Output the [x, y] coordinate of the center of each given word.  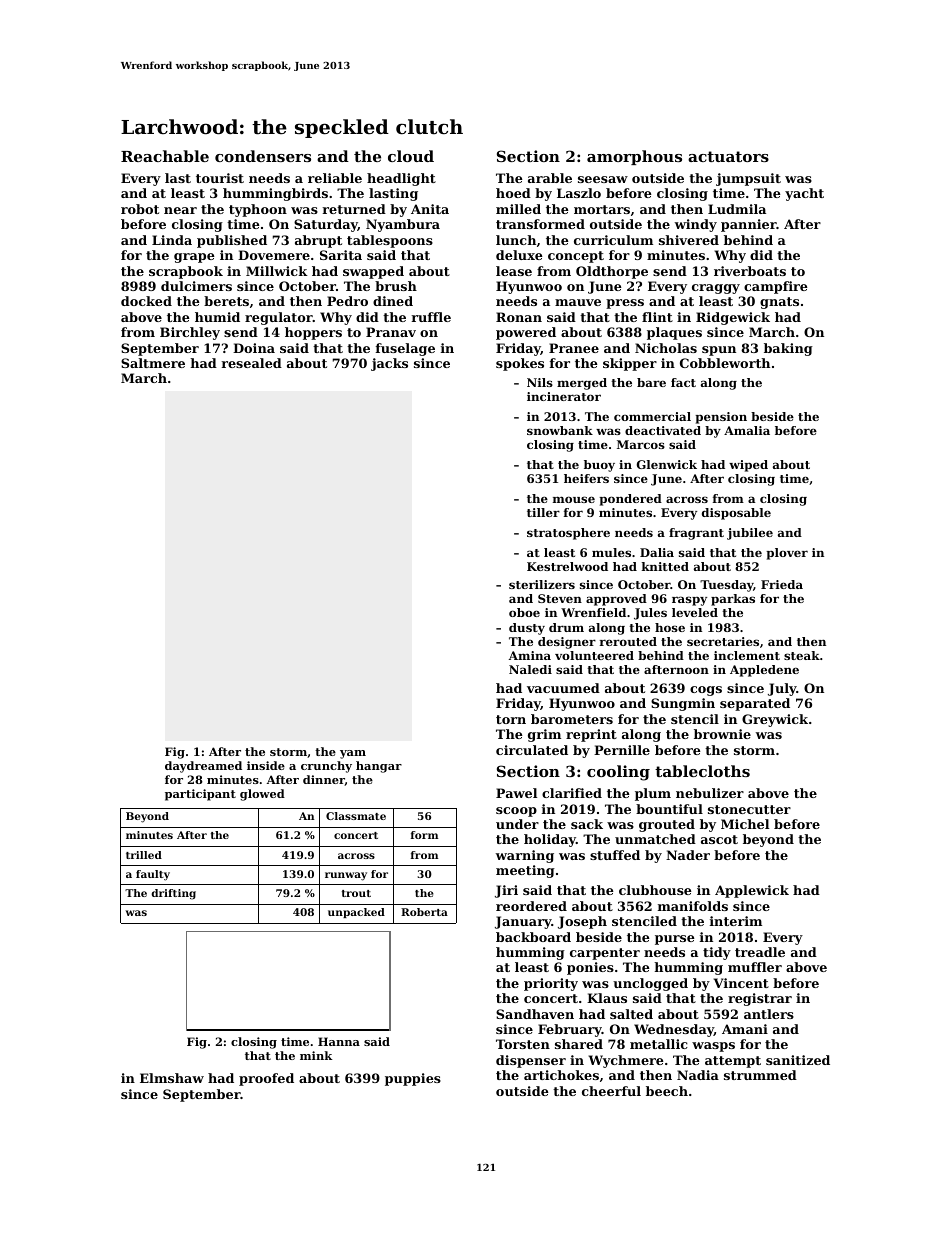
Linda [172, 240]
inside [266, 765]
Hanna [339, 1041]
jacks [389, 364]
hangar [379, 767]
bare [651, 382]
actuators [728, 156]
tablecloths [702, 771]
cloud [411, 156]
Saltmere [153, 363]
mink [316, 1055]
